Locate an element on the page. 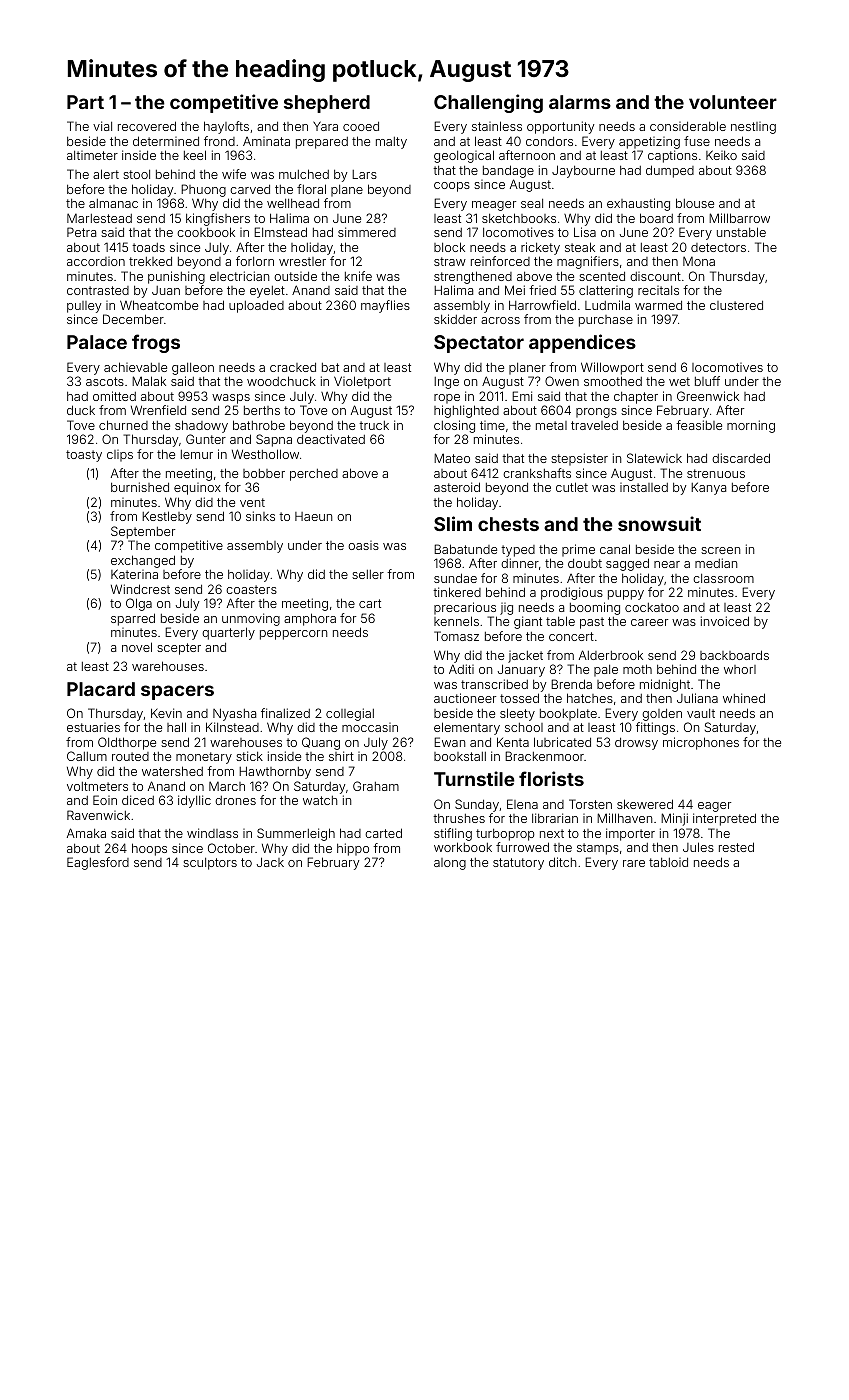  jig is located at coordinates (506, 609).
